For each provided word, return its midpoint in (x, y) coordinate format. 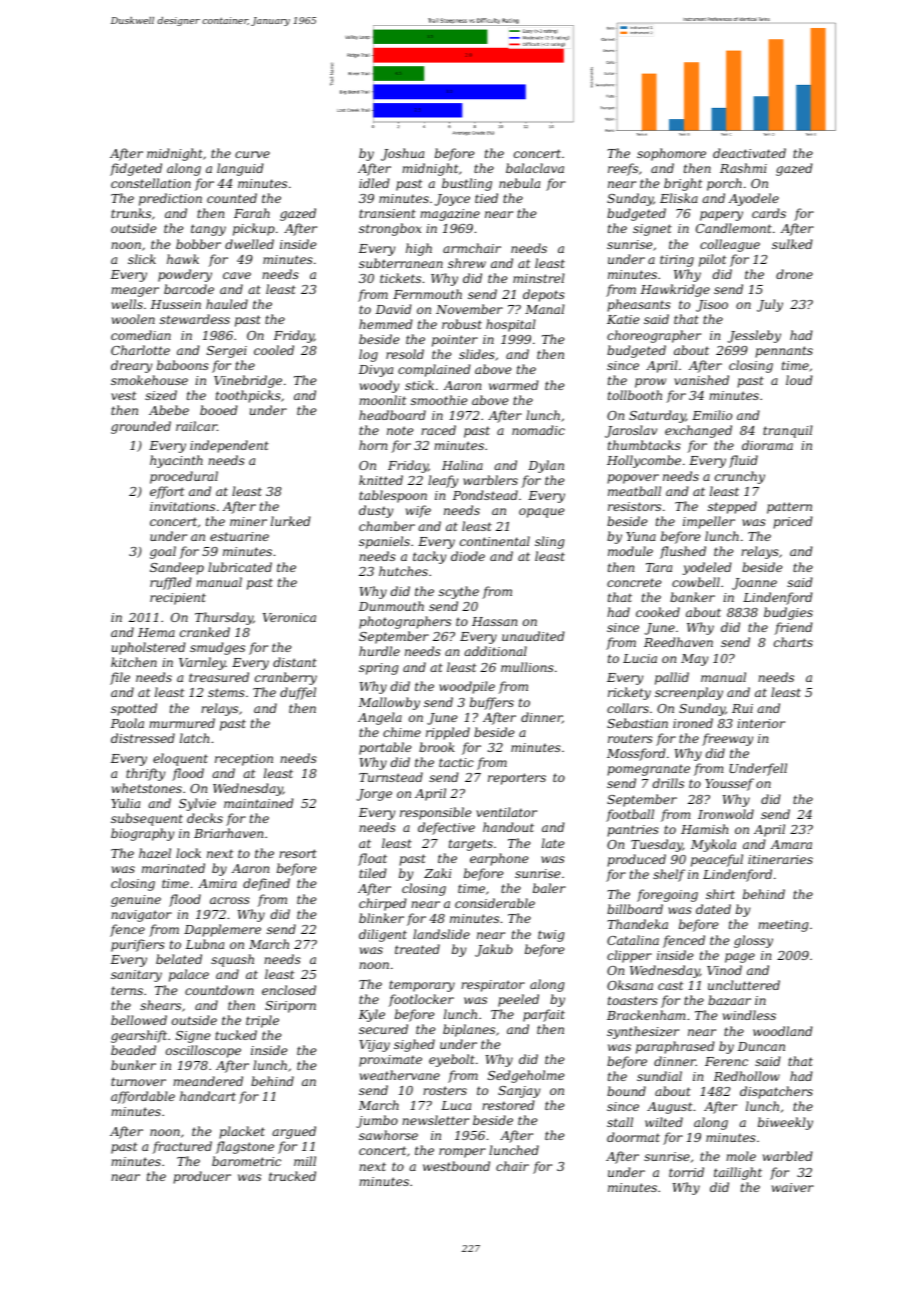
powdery (185, 275)
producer (202, 1177)
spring (378, 669)
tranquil (788, 431)
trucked (292, 1176)
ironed (693, 723)
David (394, 309)
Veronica (289, 617)
